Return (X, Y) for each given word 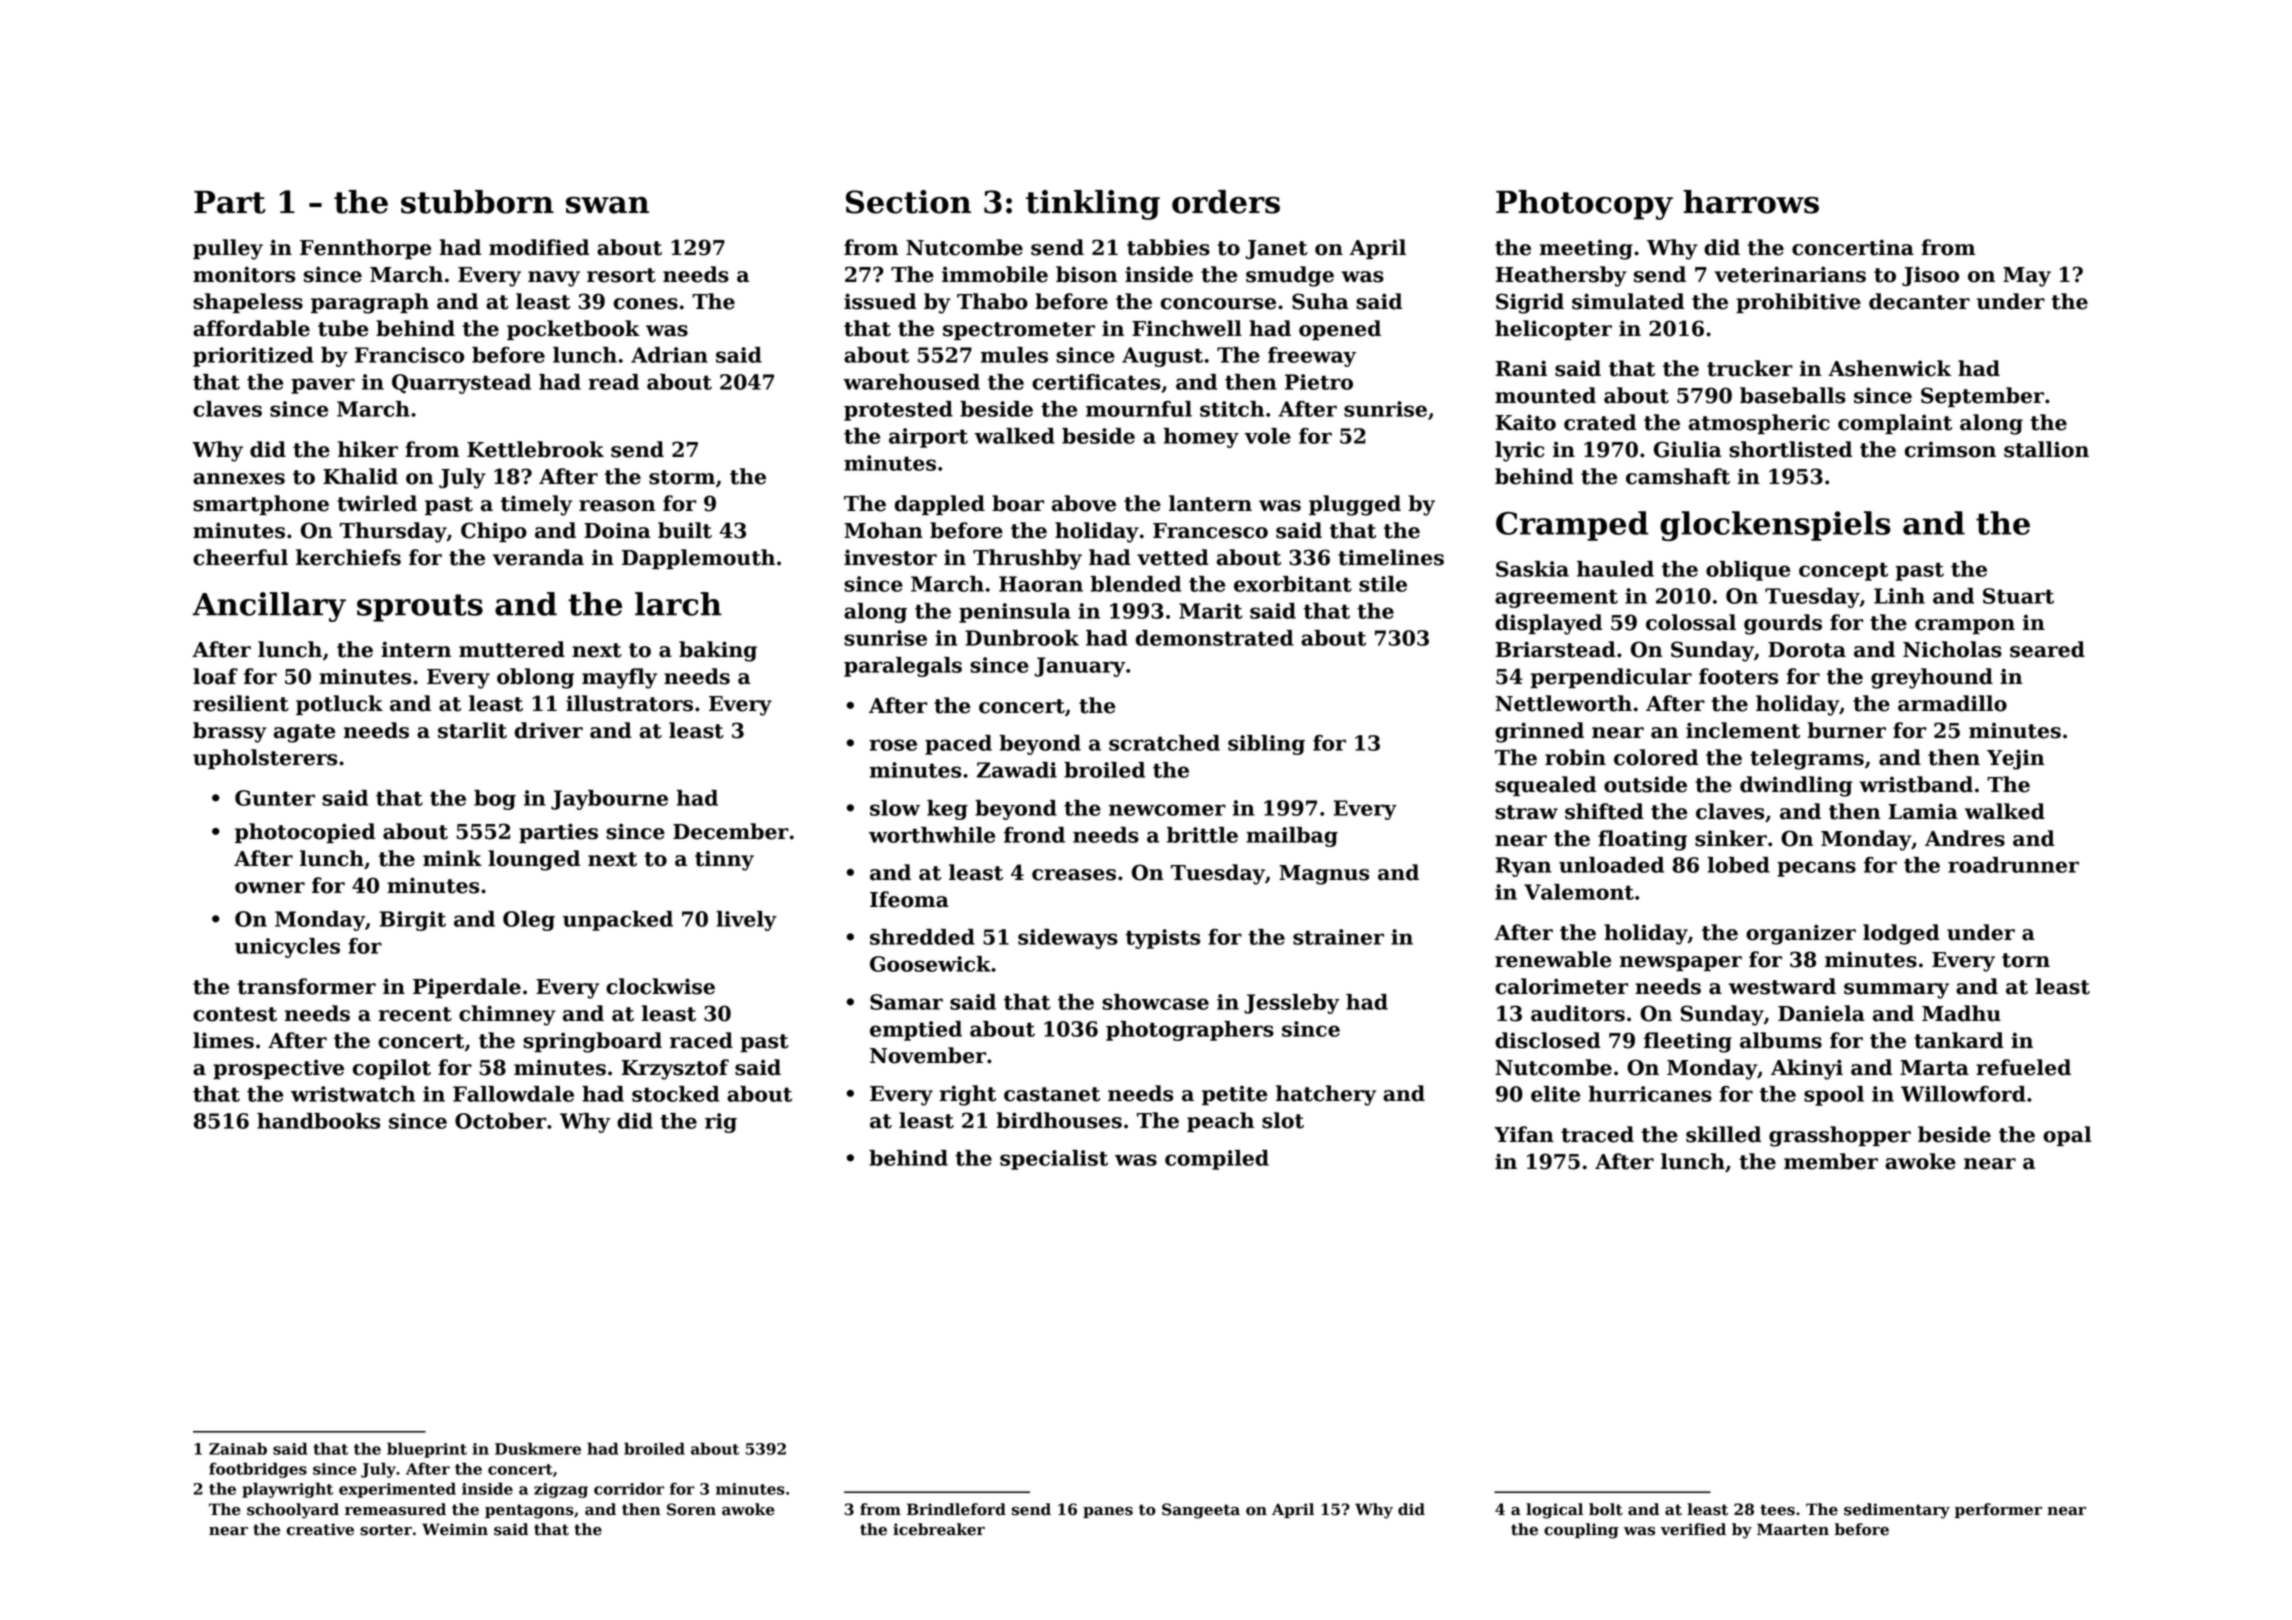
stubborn (477, 202)
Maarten (1793, 1529)
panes (1108, 1512)
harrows (1751, 202)
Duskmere (538, 1448)
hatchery (1326, 1095)
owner (270, 888)
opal (2067, 1136)
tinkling (1093, 205)
